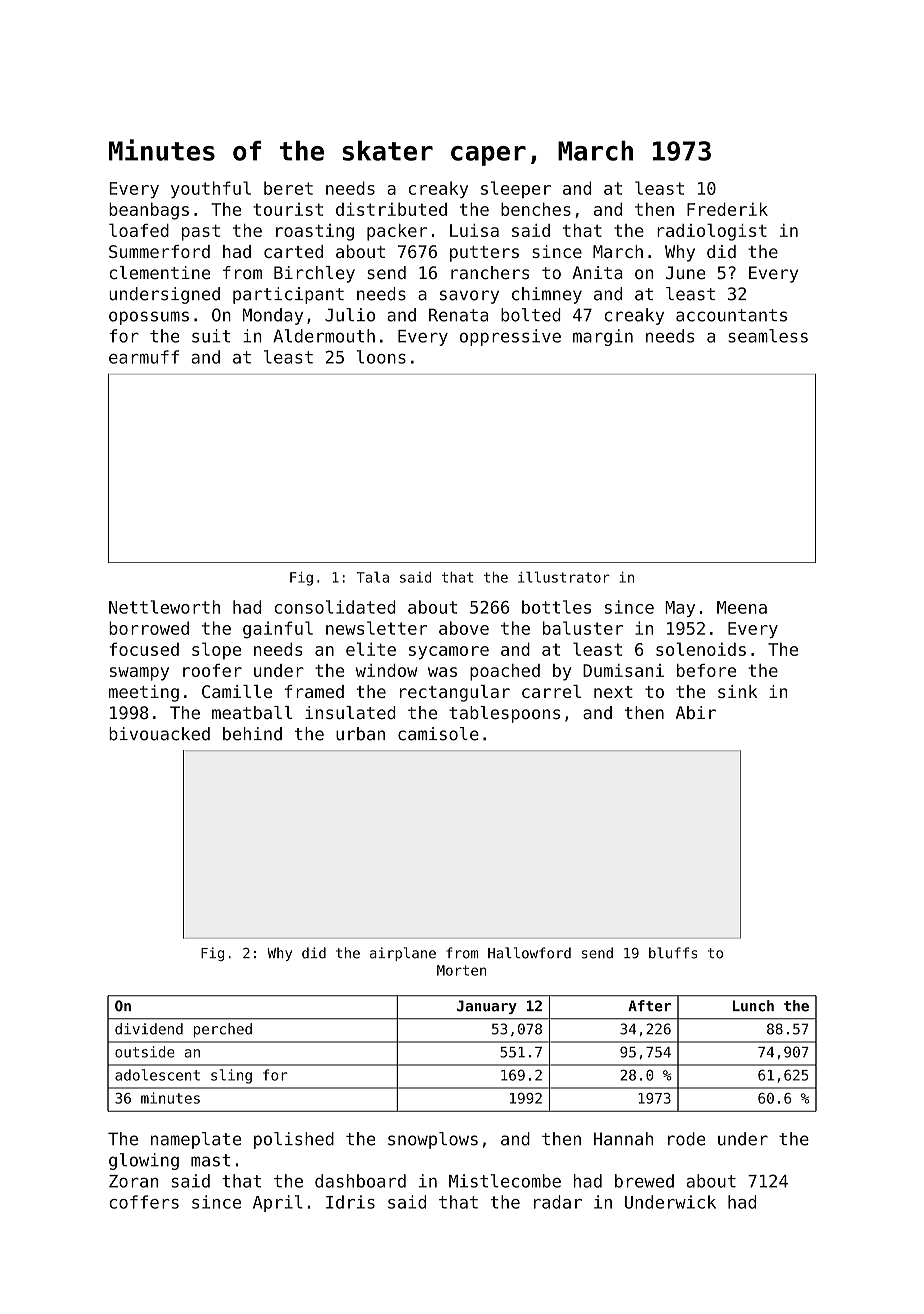  I want to click on Aldermouth, so click(324, 336).
